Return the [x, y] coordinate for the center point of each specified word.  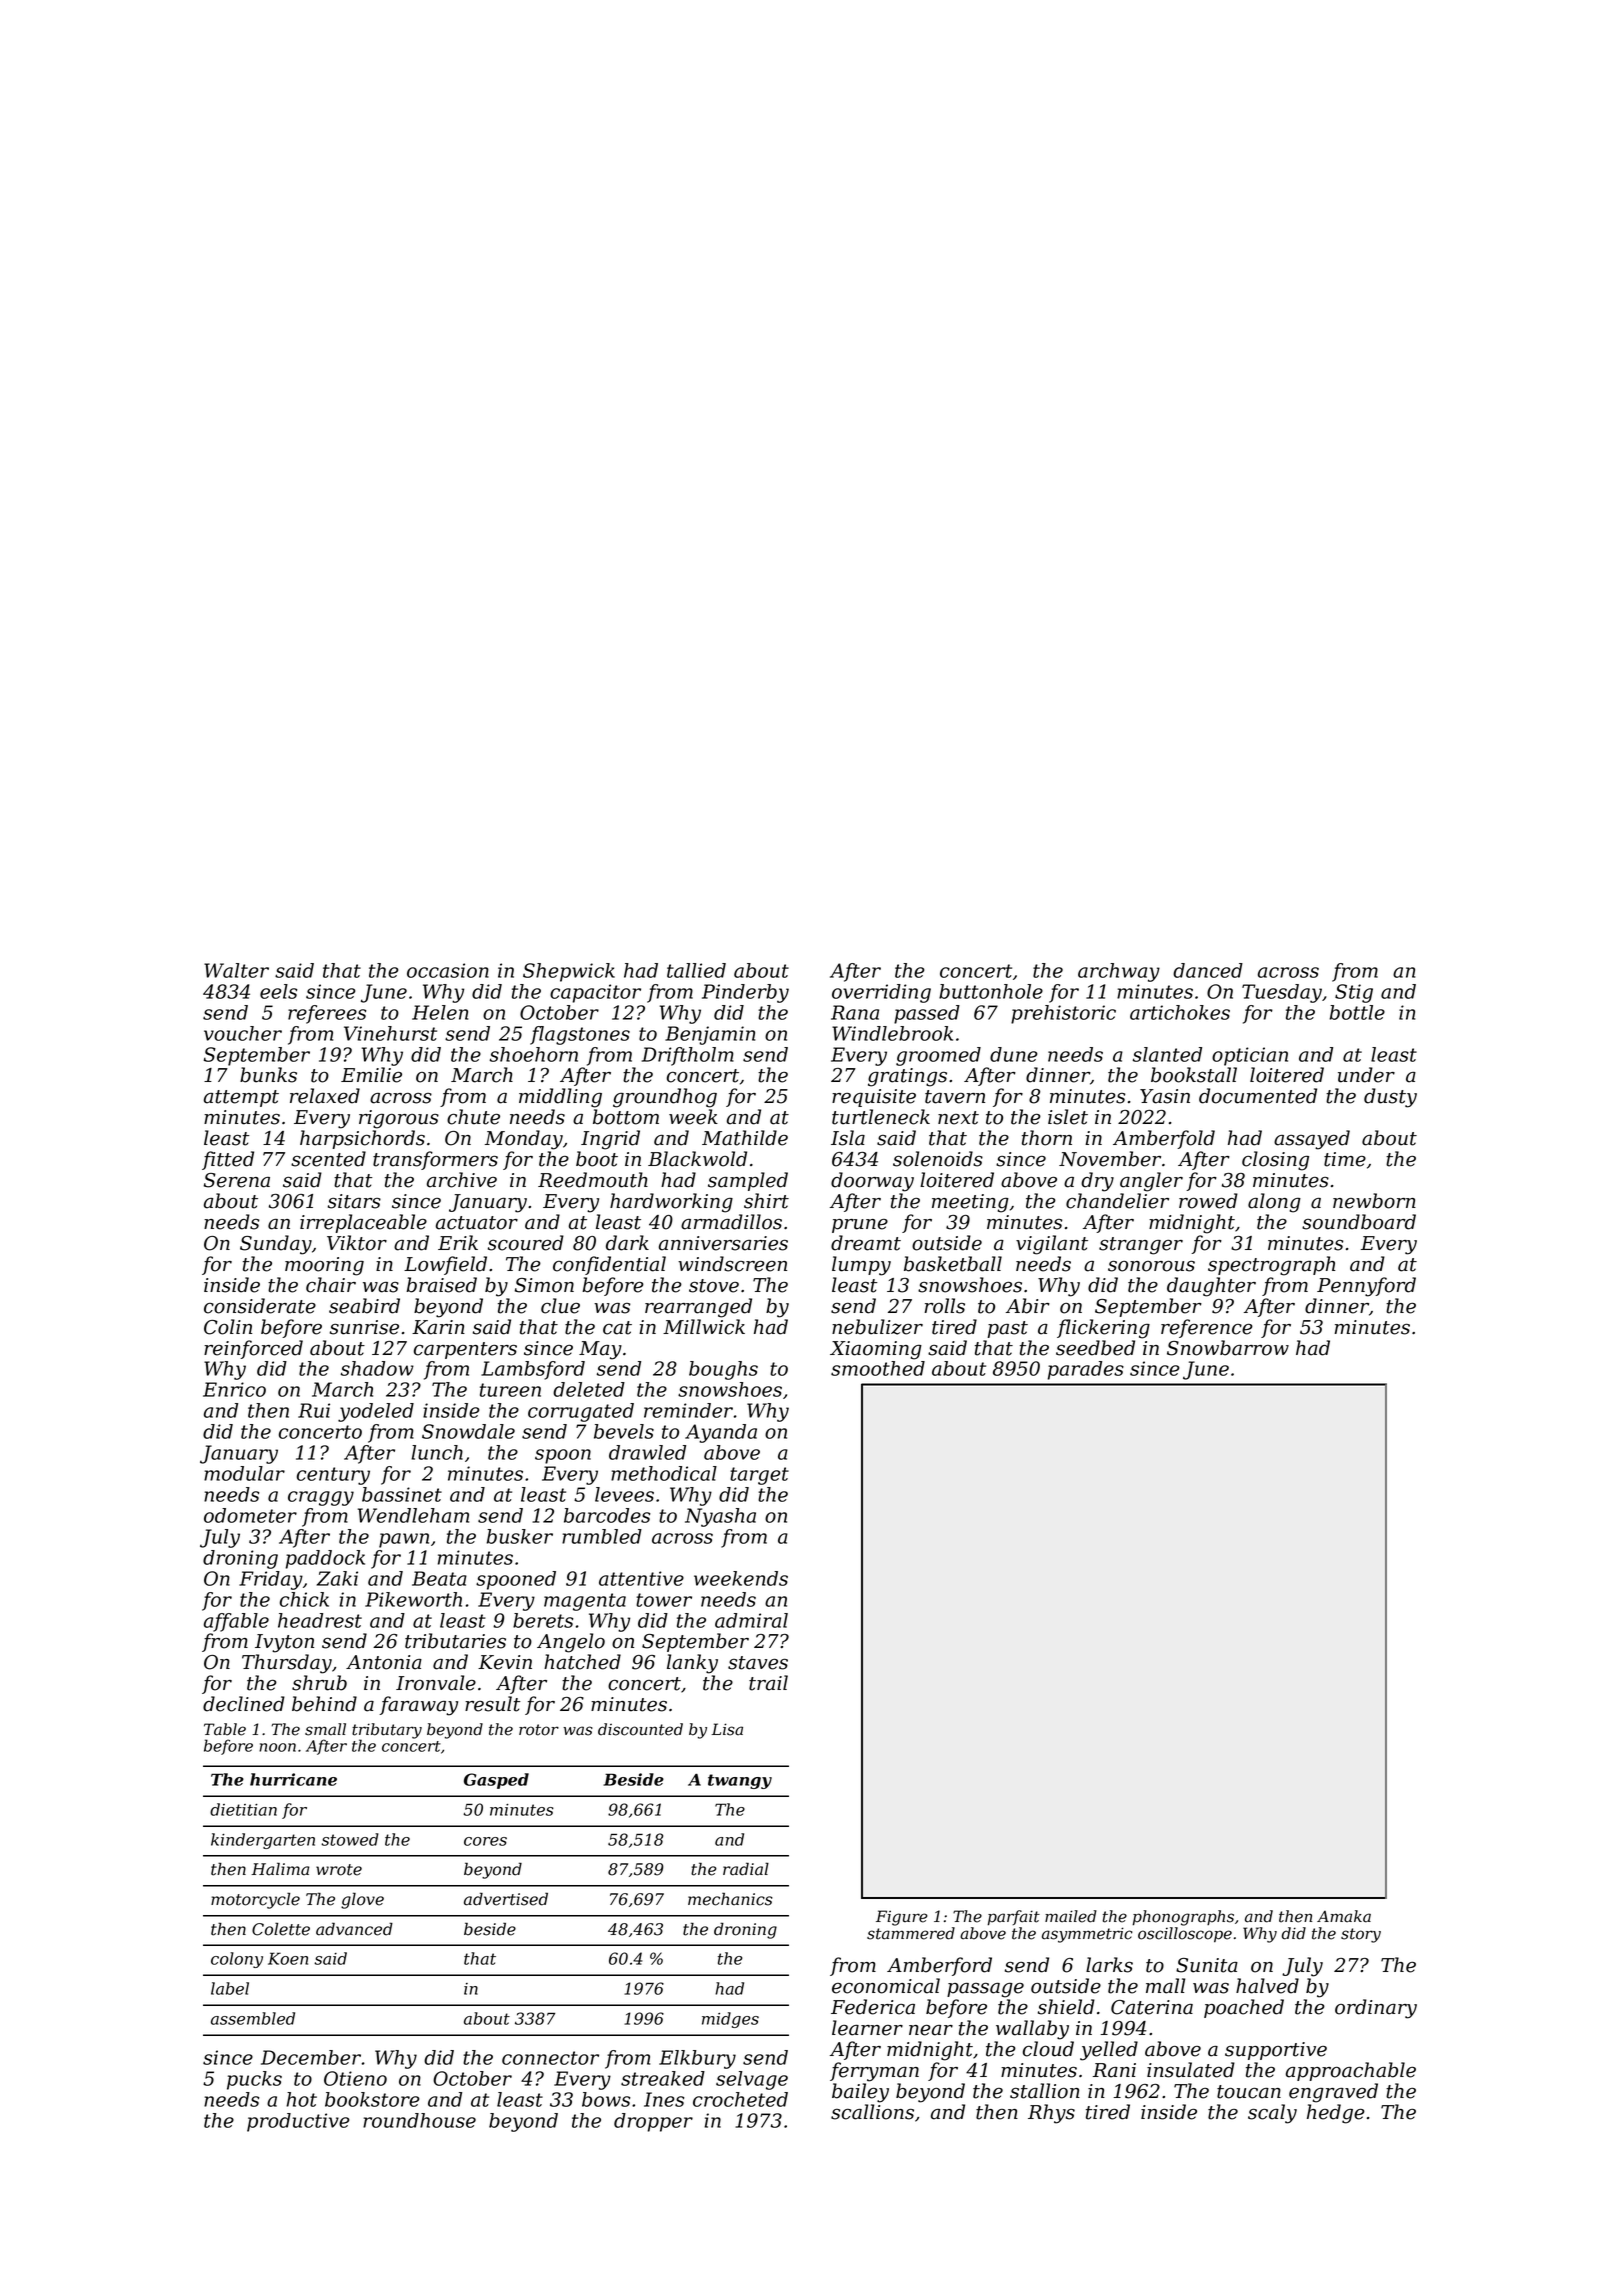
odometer [250, 1515]
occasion [448, 970]
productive [298, 2122]
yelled [1109, 2051]
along [1274, 1203]
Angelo [571, 1643]
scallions [872, 2112]
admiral [751, 1620]
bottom [626, 1117]
